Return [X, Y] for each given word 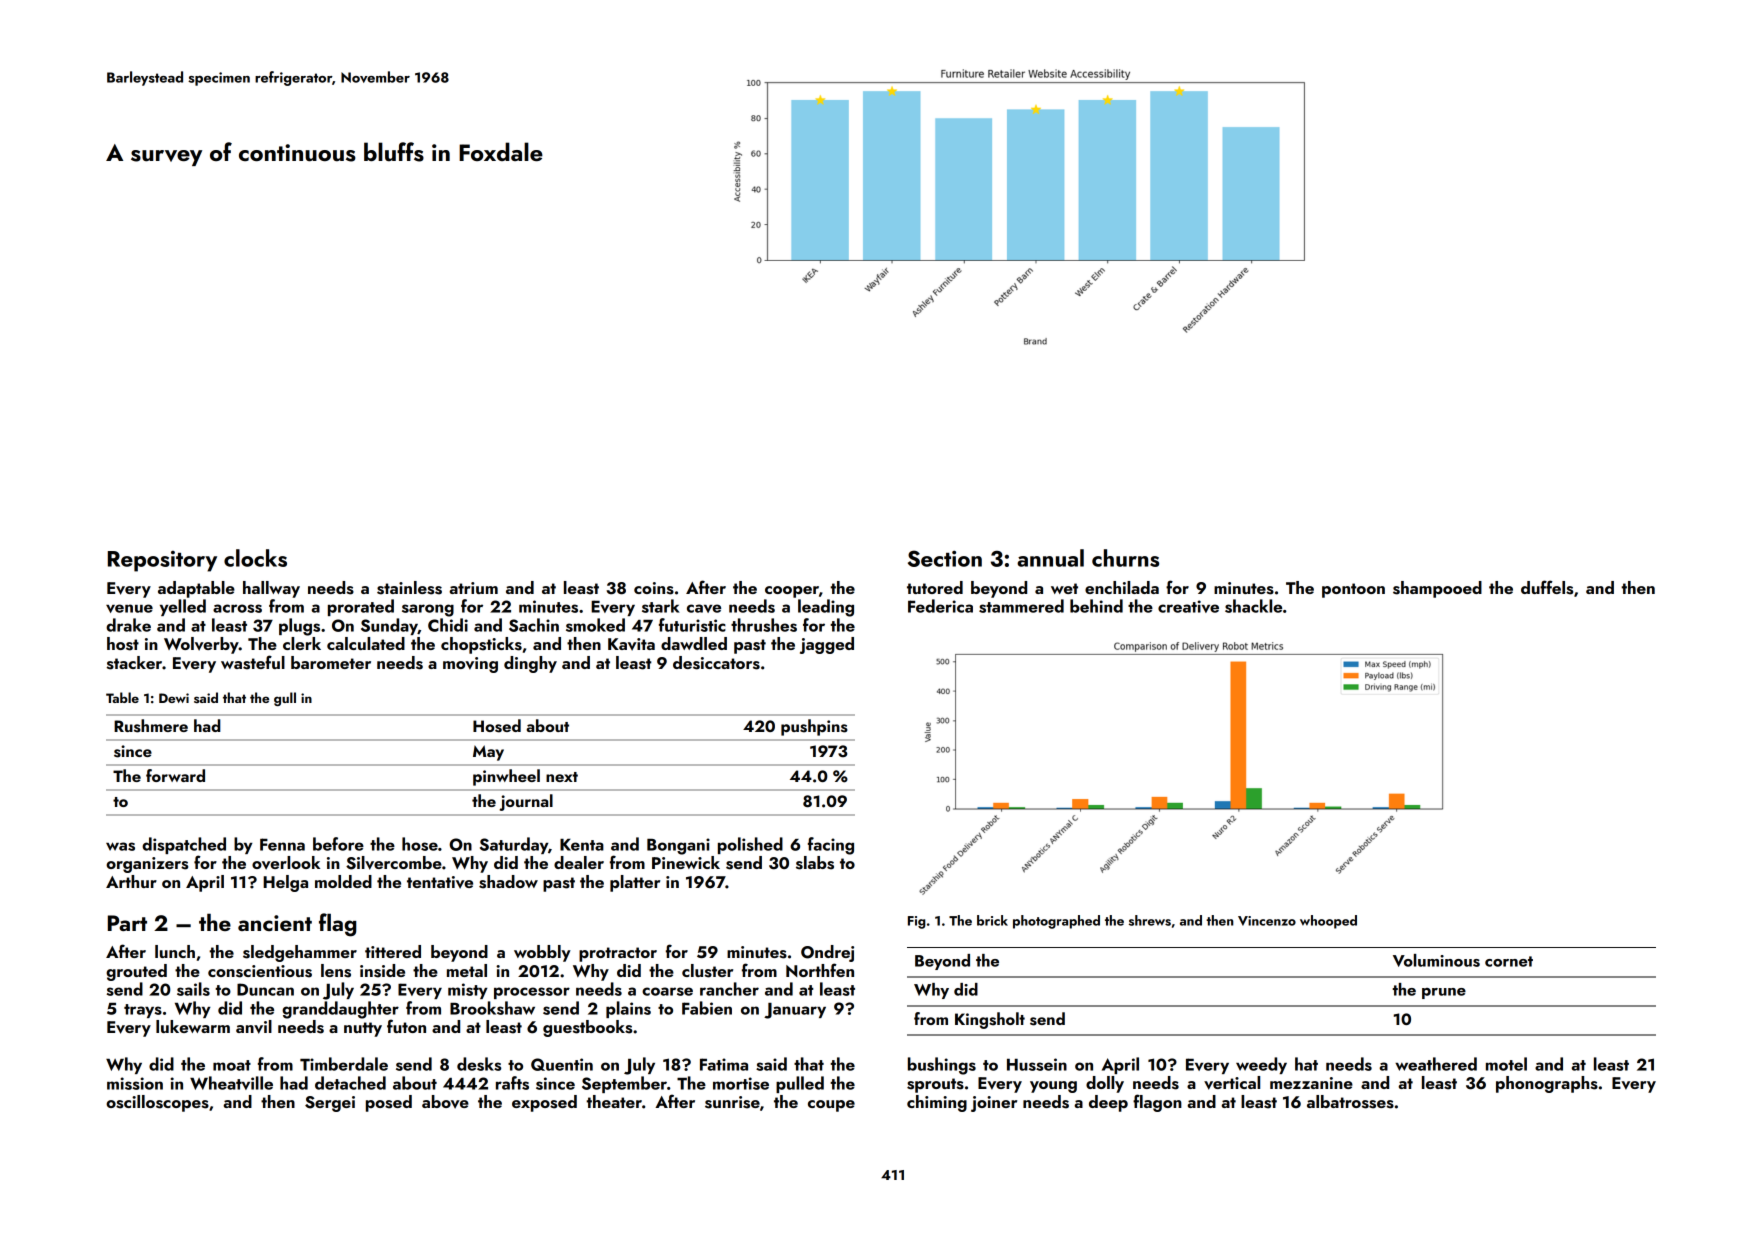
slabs [815, 863]
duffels [1547, 587]
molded [343, 881]
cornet [1509, 961]
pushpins [814, 727]
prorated [361, 607]
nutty [363, 1029]
